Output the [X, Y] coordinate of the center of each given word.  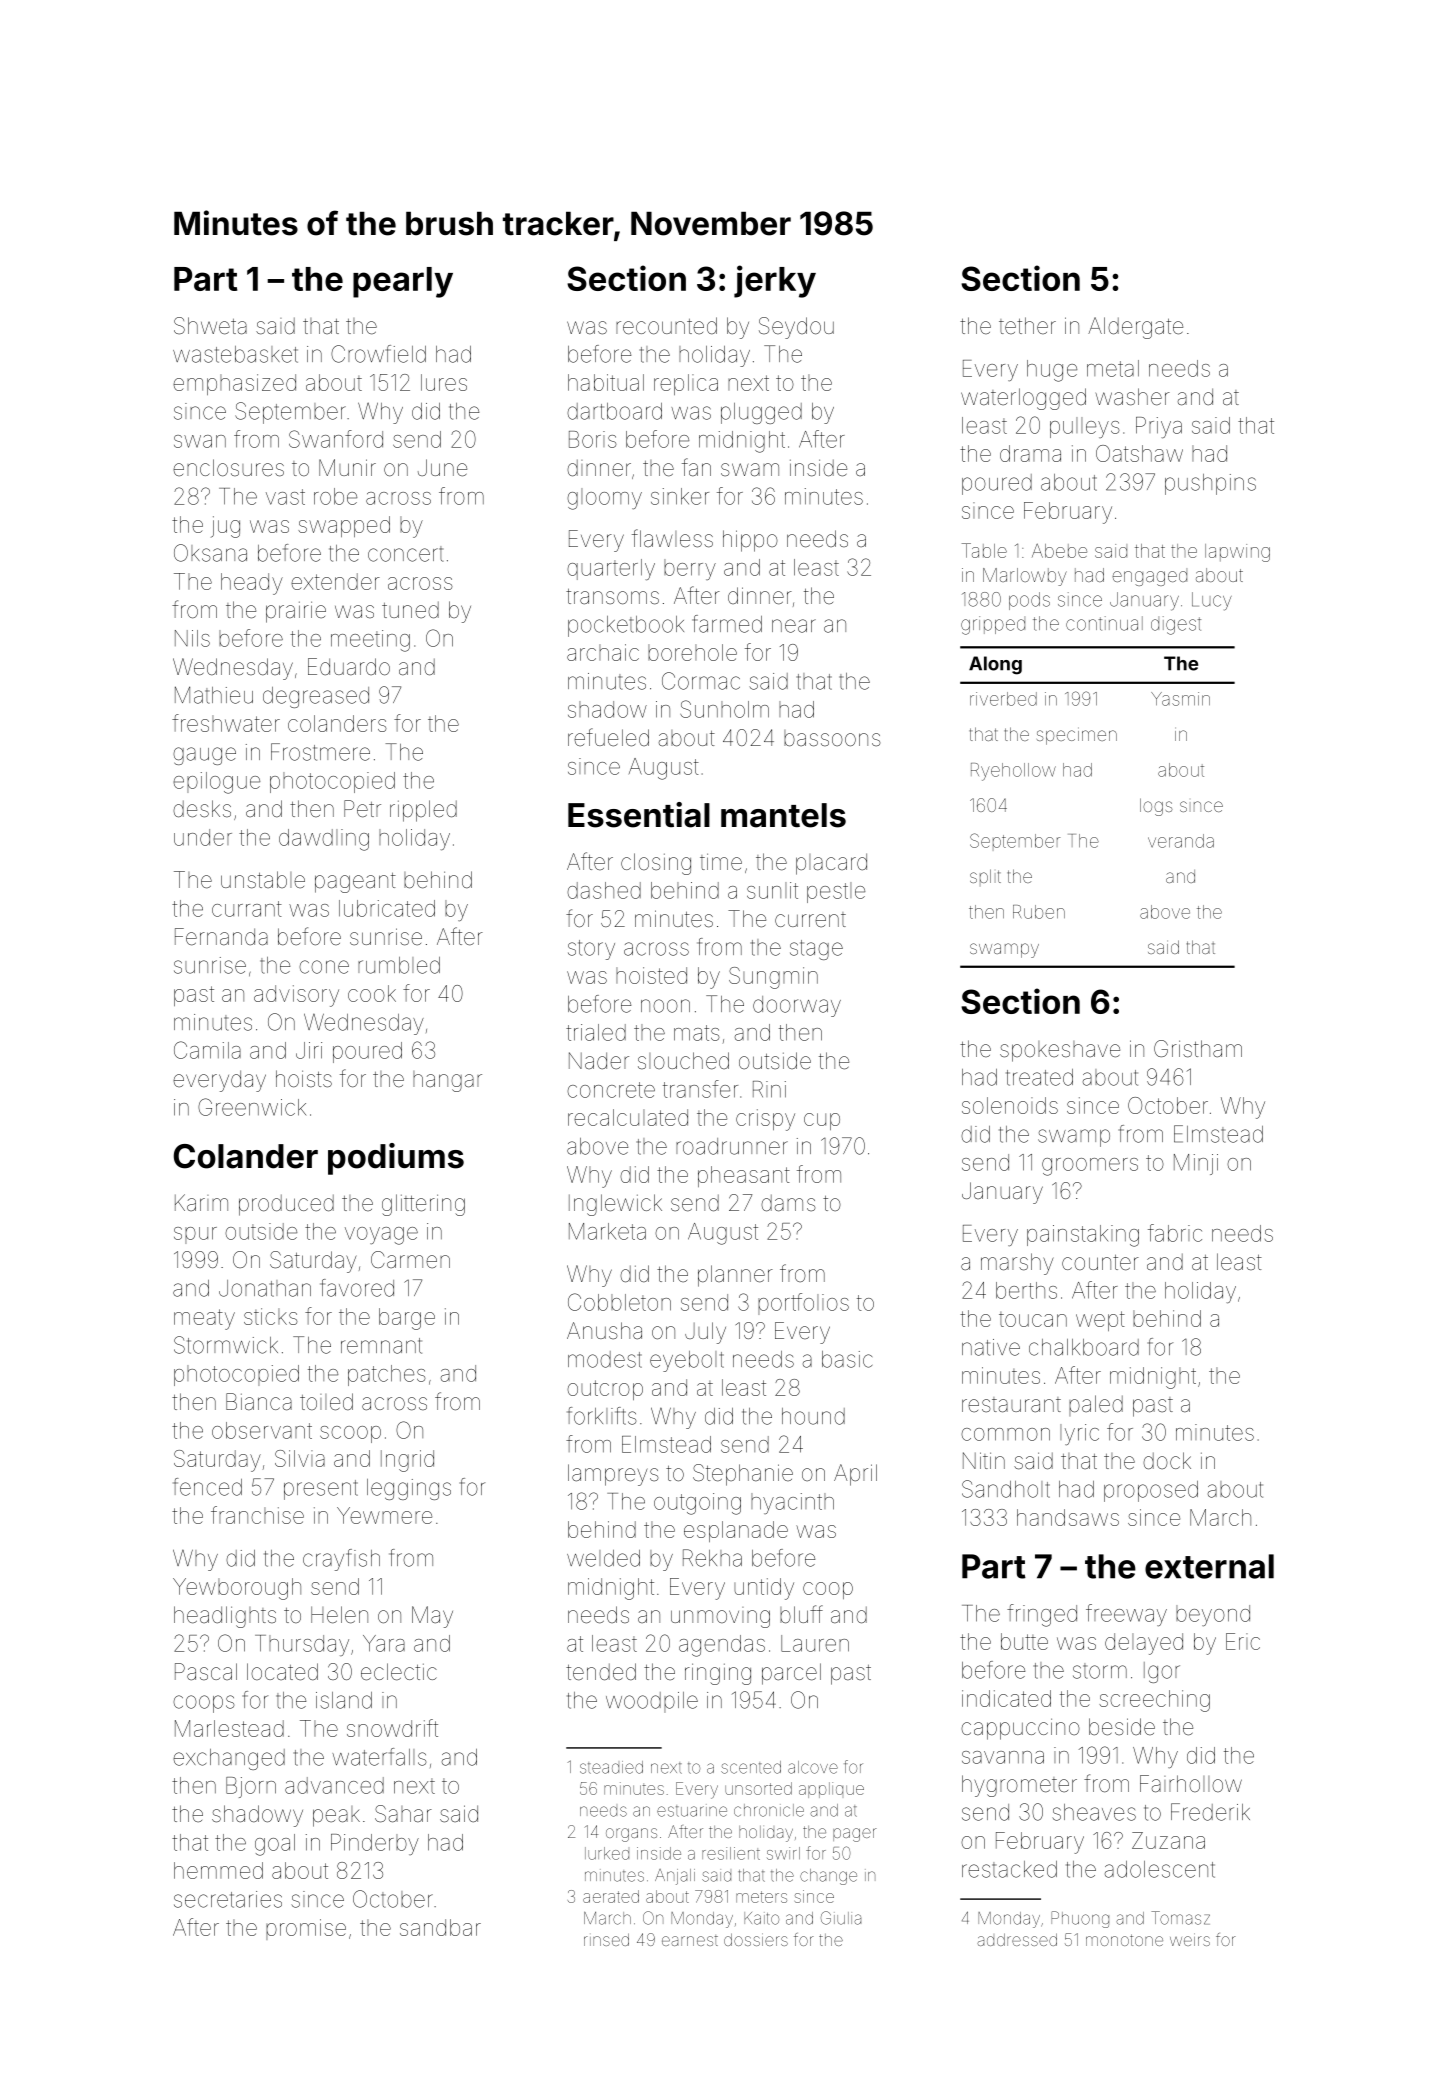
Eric [1243, 1641]
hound [813, 1416]
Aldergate [1135, 328]
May [432, 1617]
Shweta [210, 326]
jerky [775, 281]
